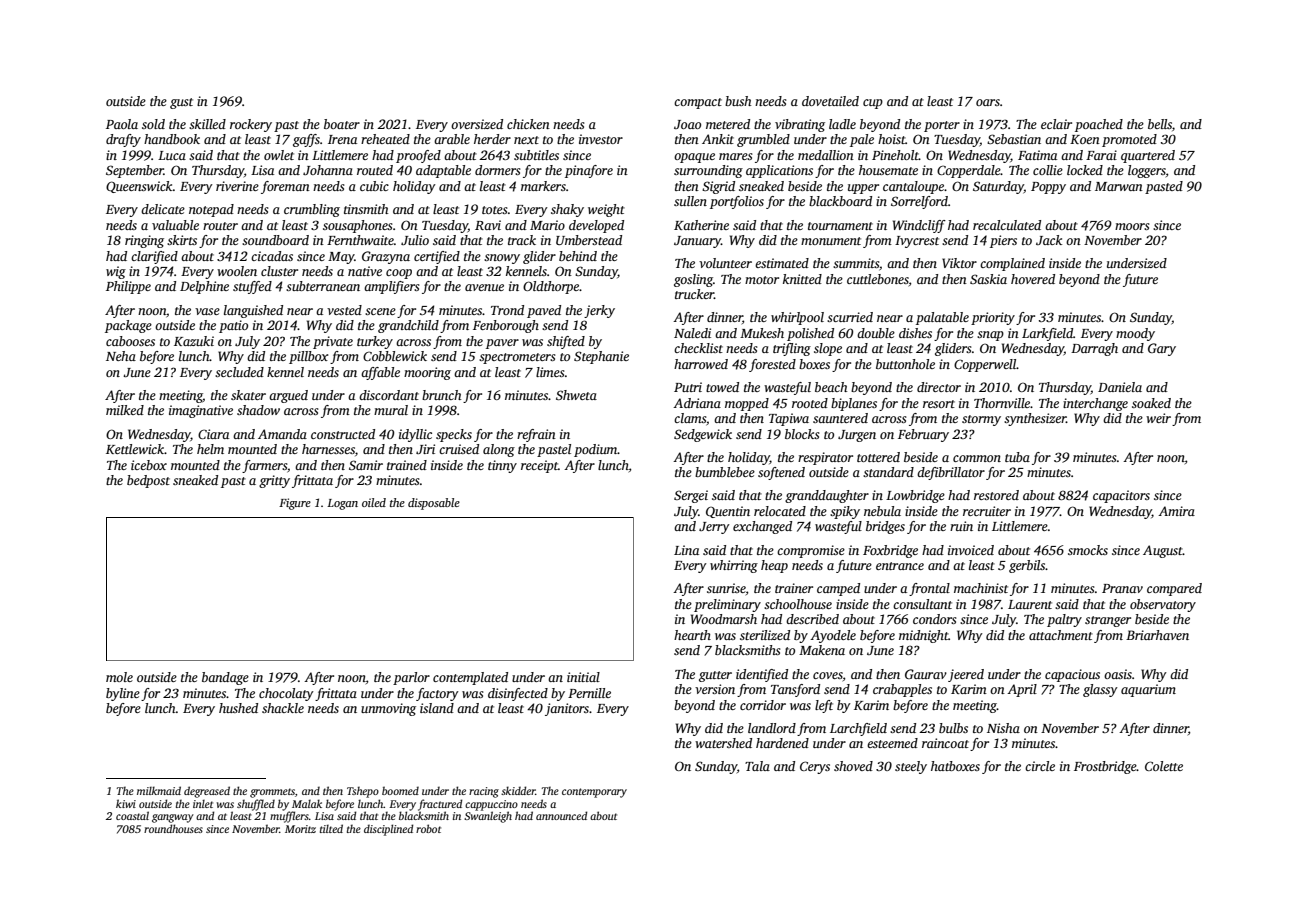  I want to click on bumblebee, so click(725, 472).
